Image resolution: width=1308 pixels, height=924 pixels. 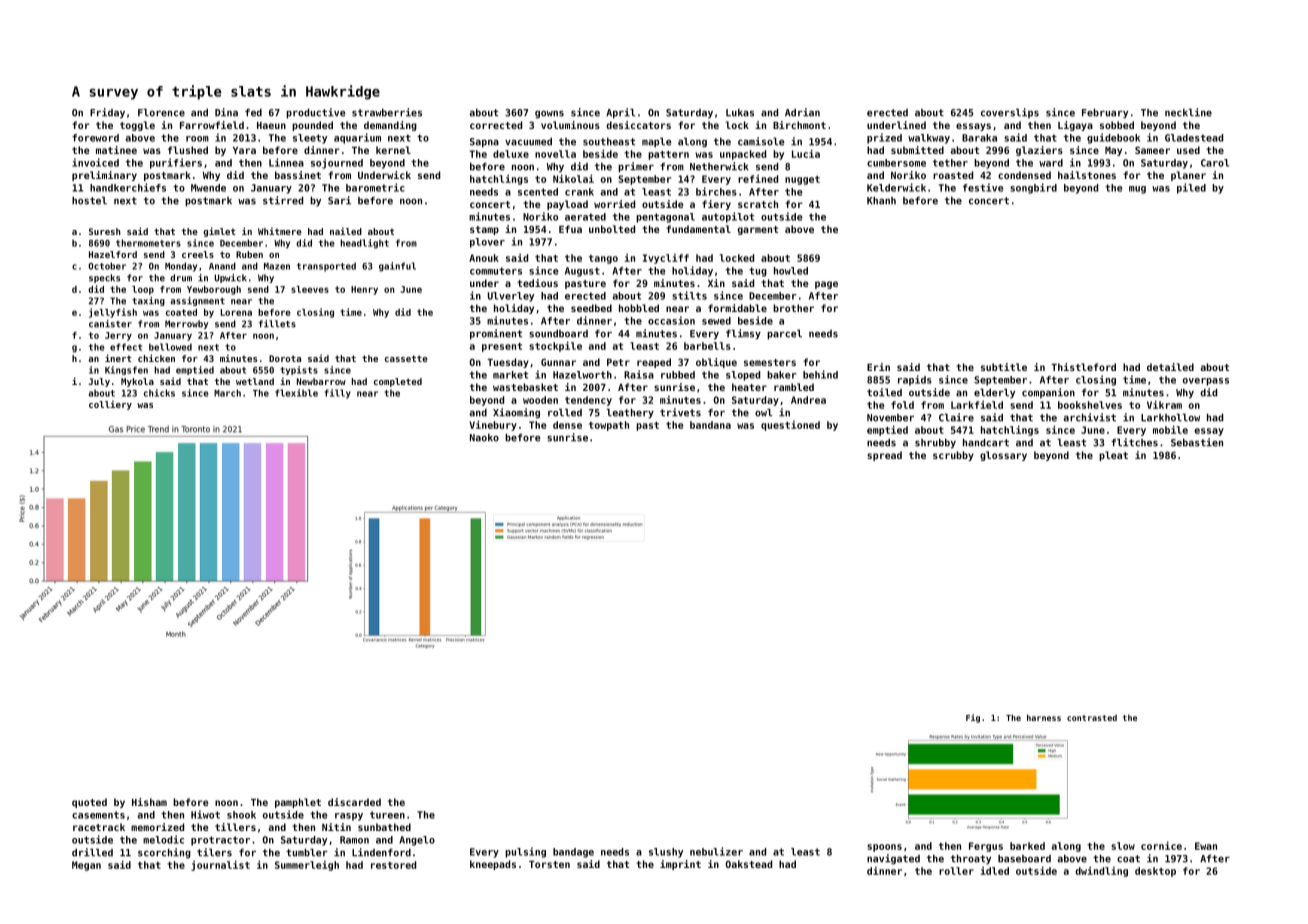 I want to click on stamp, so click(x=484, y=230).
